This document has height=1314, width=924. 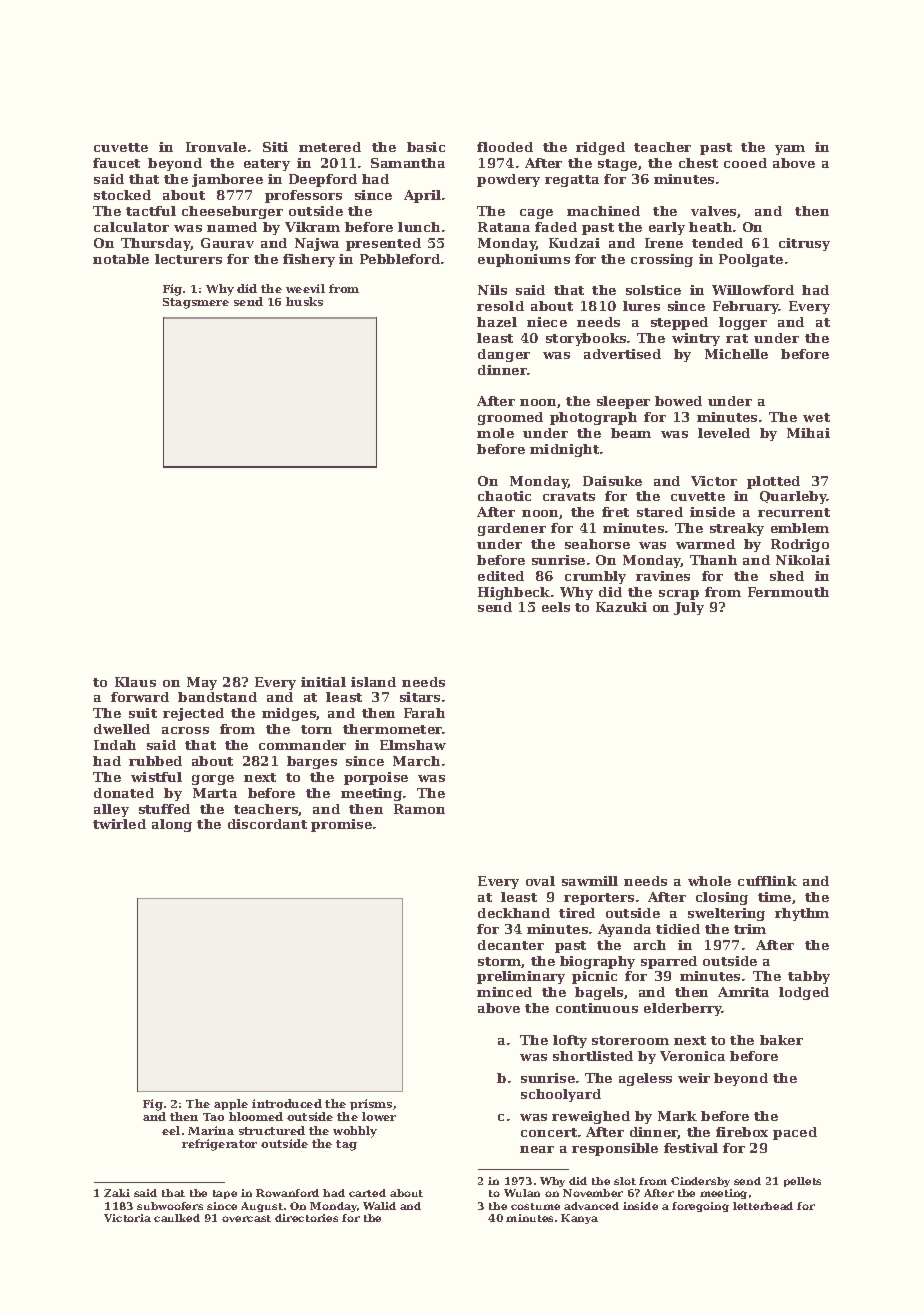 I want to click on promise, so click(x=341, y=825).
